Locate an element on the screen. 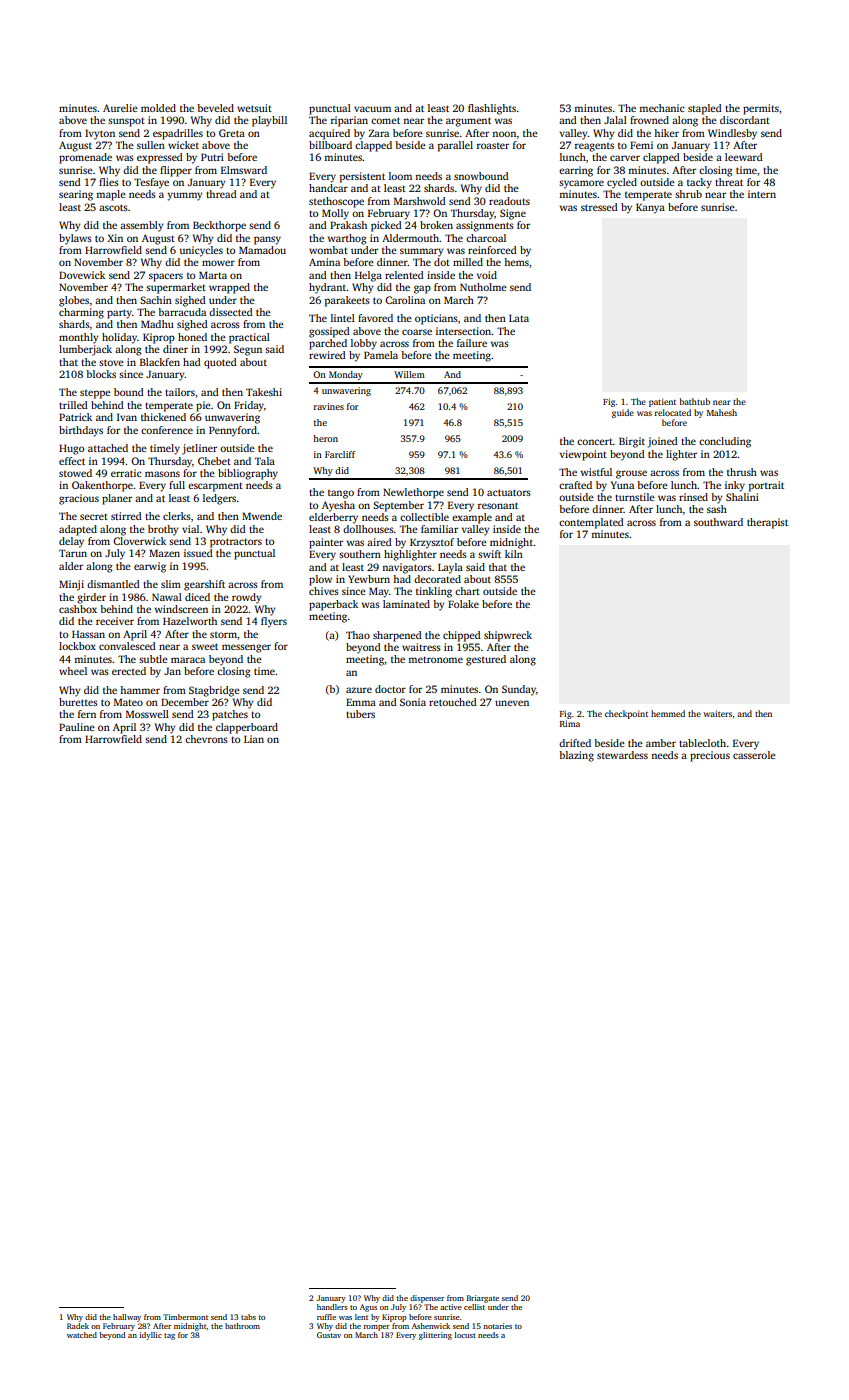  flashlights is located at coordinates (492, 109).
